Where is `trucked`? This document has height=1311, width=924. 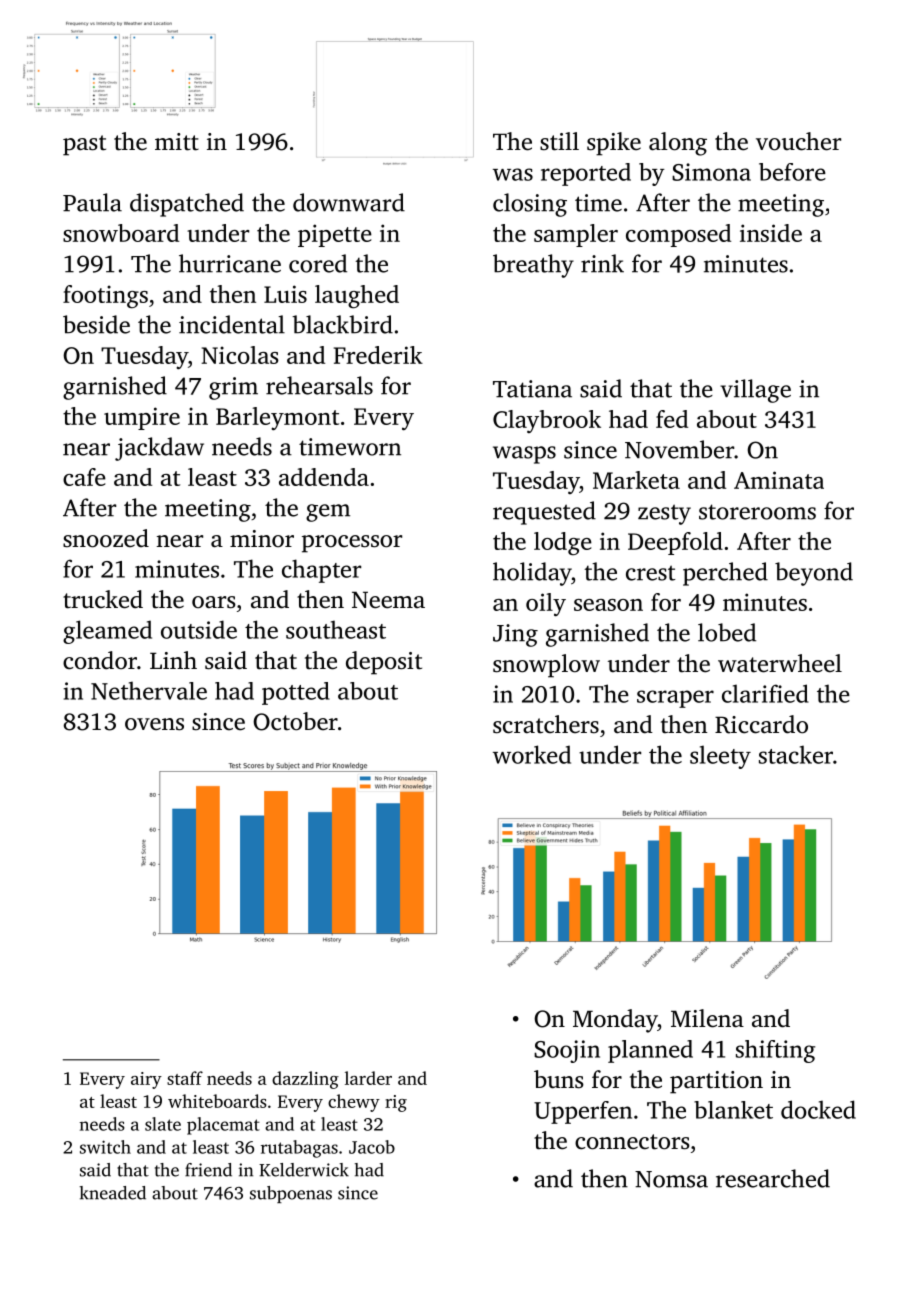
trucked is located at coordinates (103, 599).
